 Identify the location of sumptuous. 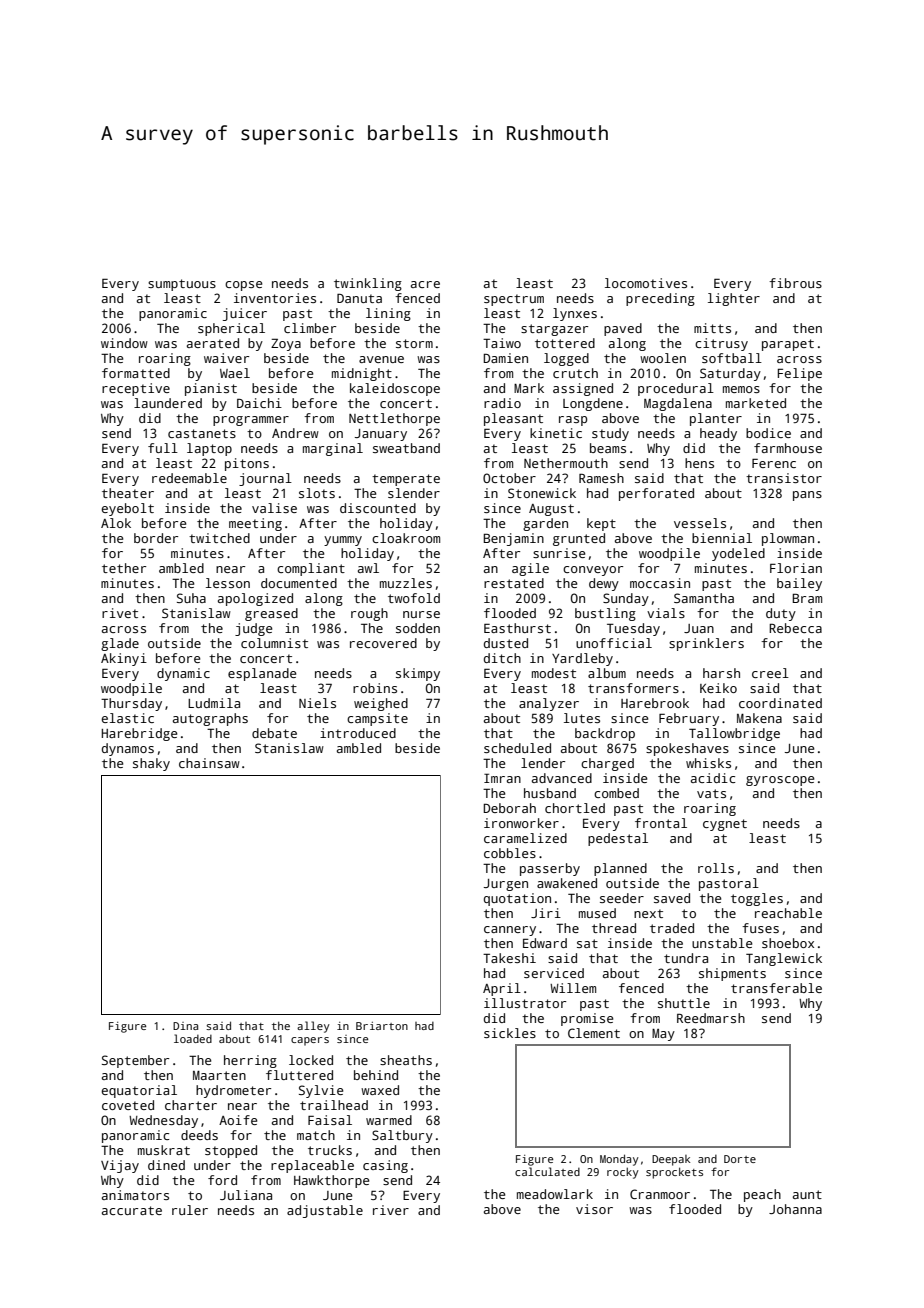
(182, 285).
